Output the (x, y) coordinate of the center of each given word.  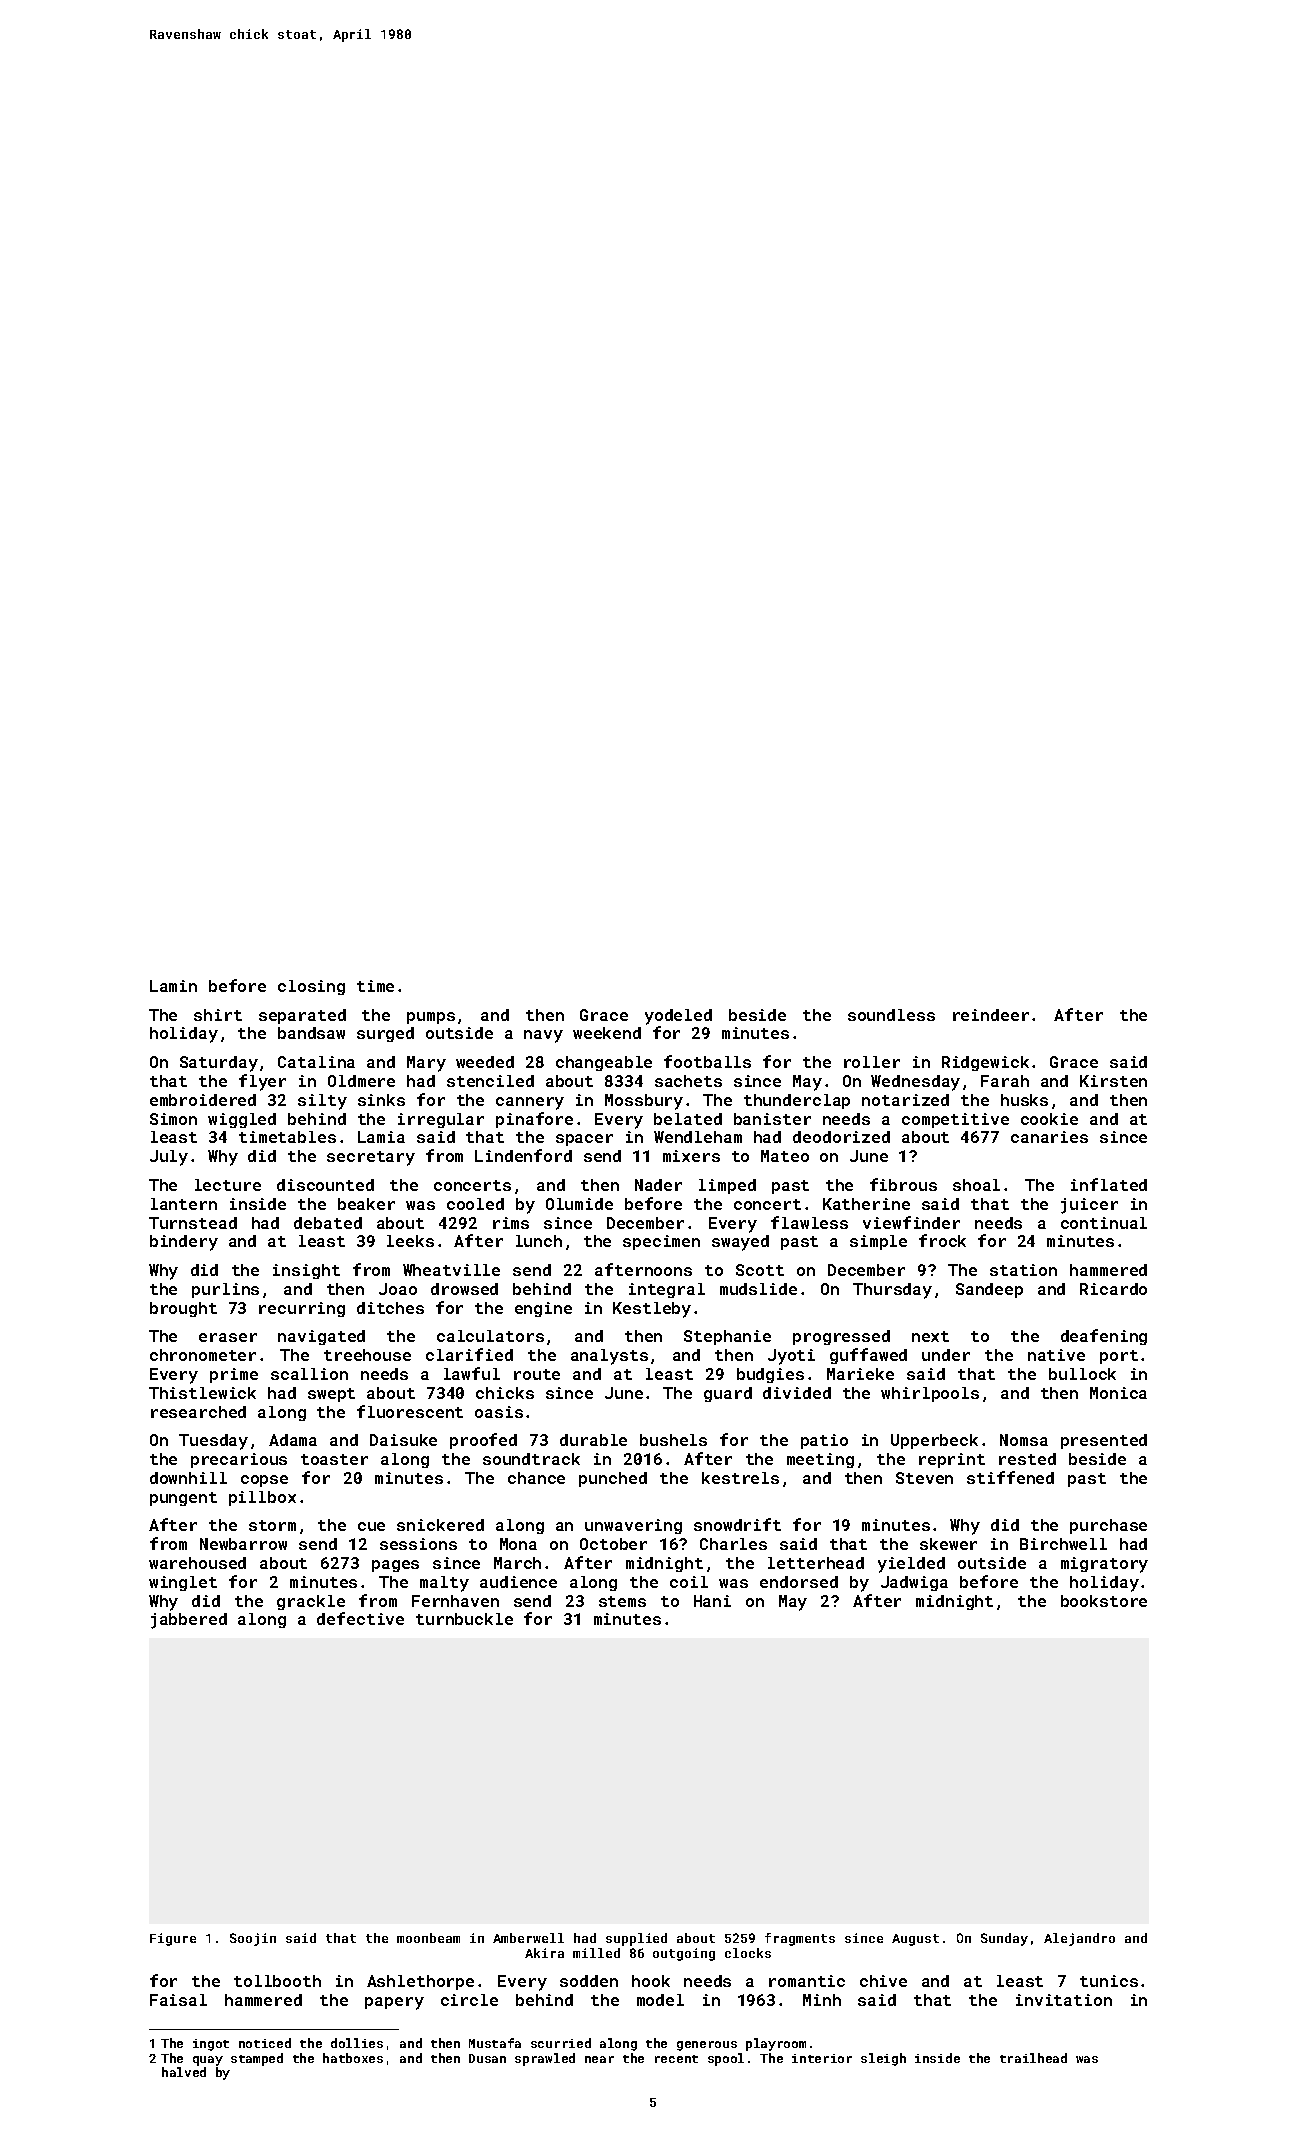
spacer (584, 1140)
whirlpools (930, 1394)
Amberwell (528, 1938)
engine (543, 1309)
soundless (891, 1015)
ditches (390, 1308)
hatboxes (353, 2058)
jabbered (189, 1621)
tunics (1109, 1981)
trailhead (1033, 2058)
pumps (431, 1018)
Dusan (487, 2058)
